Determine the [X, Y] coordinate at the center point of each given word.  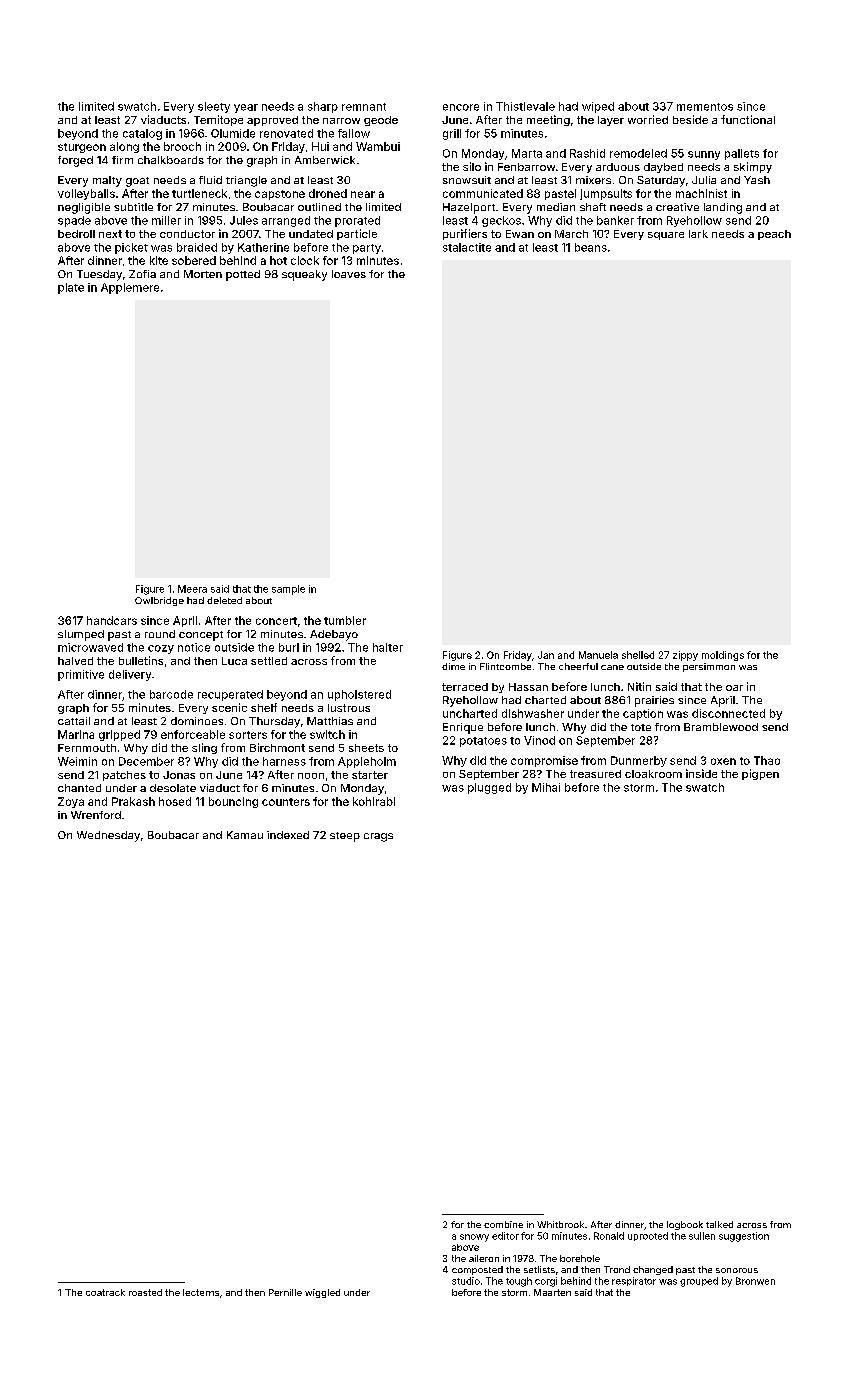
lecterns [201, 1292]
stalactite [467, 247]
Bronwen [755, 1281]
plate [71, 288]
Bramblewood [721, 727]
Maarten [552, 1292]
